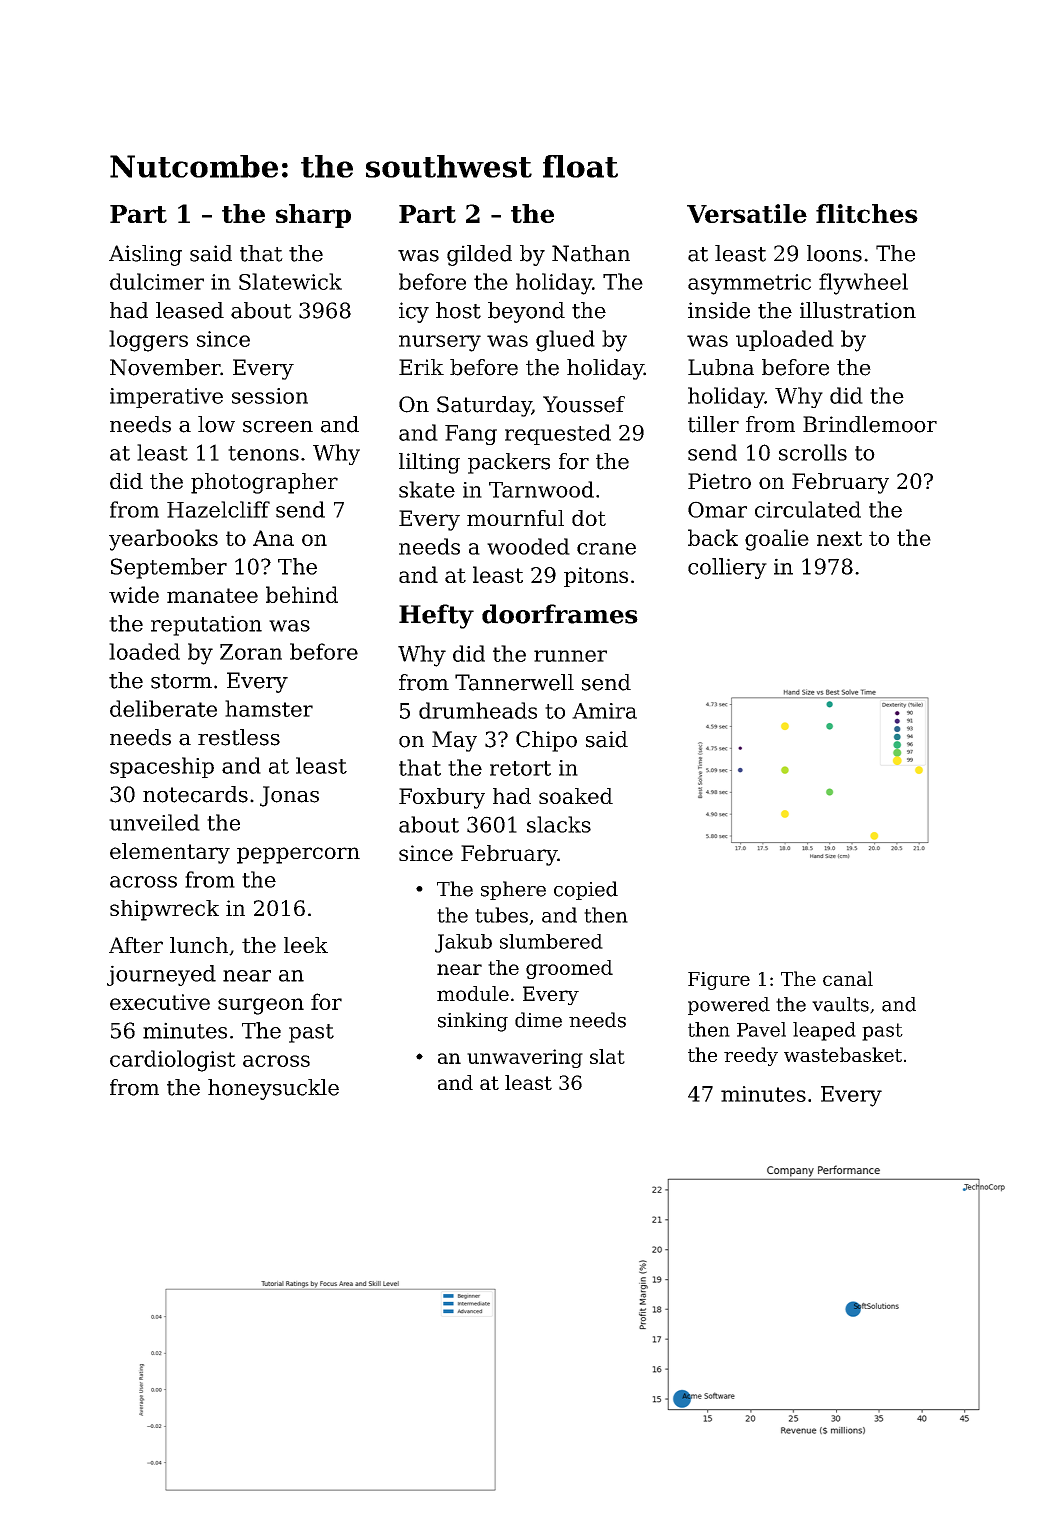 This screenshot has height=1518, width=1048. I want to click on manatee, so click(212, 595).
